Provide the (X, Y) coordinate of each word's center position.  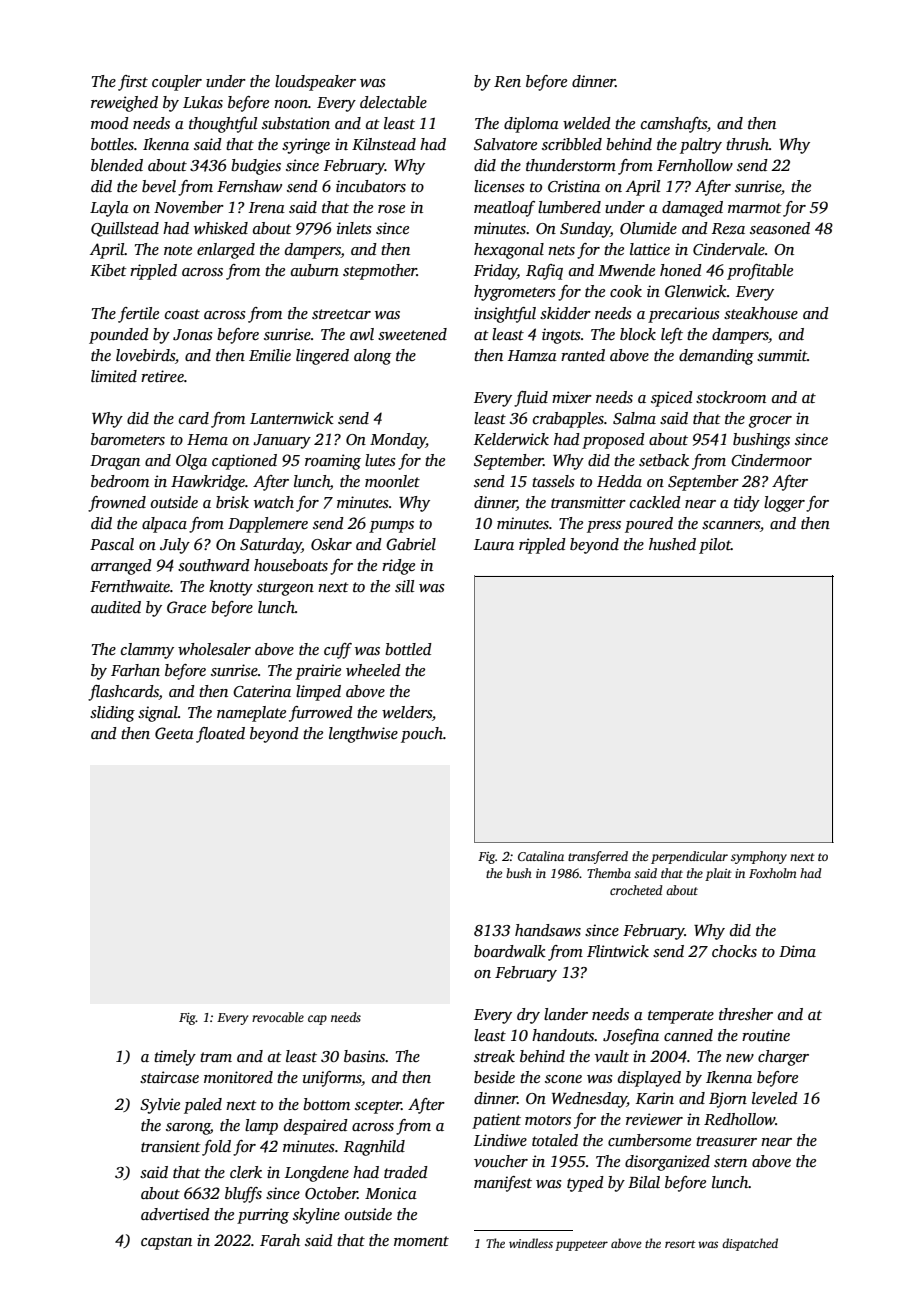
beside (494, 1077)
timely (175, 1058)
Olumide (648, 228)
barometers (128, 439)
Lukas (203, 102)
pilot (715, 546)
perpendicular (689, 857)
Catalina (541, 856)
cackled (655, 502)
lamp (261, 1127)
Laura (494, 544)
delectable (393, 102)
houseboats (291, 565)
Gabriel (411, 544)
